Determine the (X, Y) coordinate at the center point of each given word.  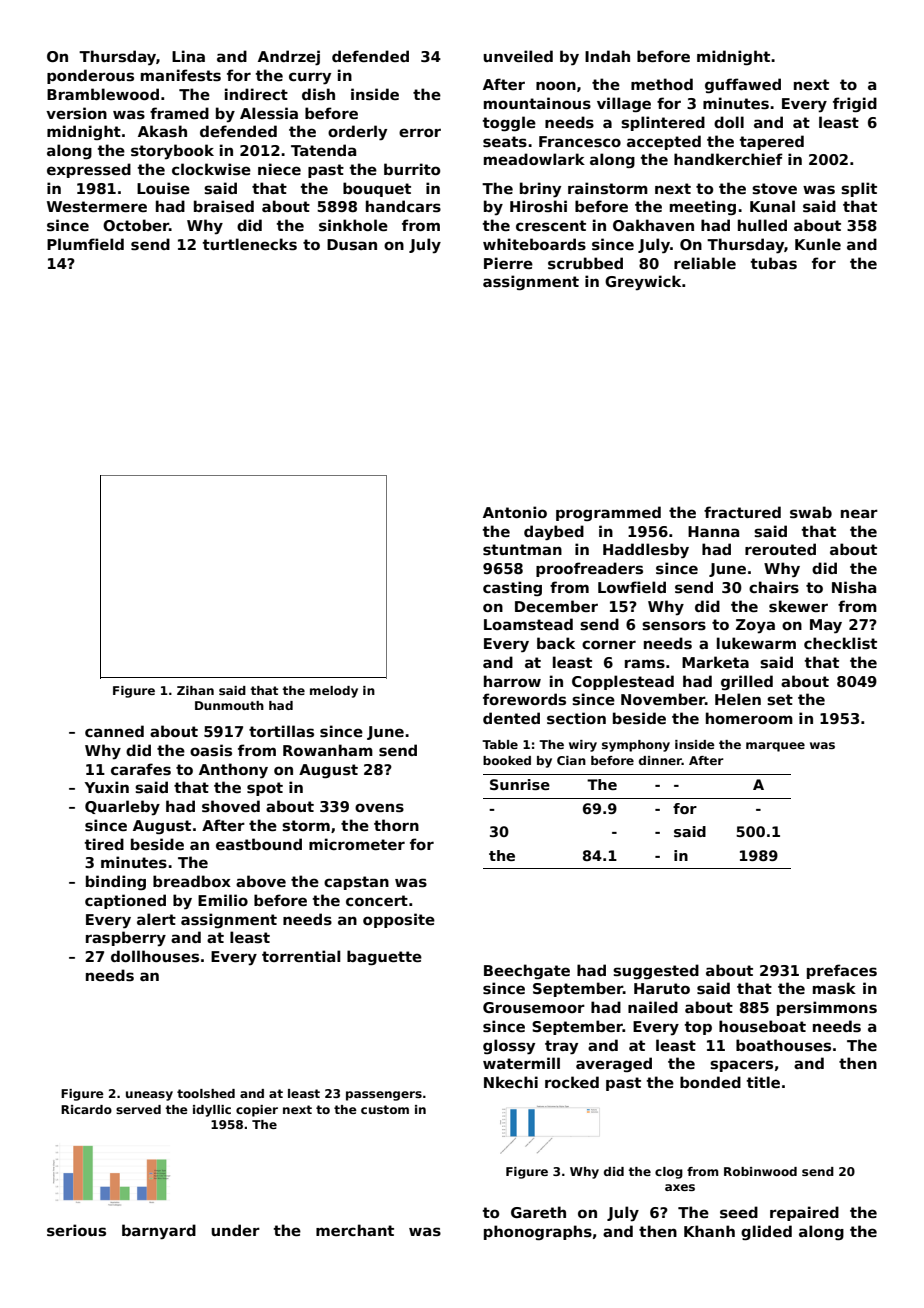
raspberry (126, 939)
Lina (188, 56)
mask (834, 988)
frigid (855, 104)
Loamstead (528, 624)
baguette (384, 957)
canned (114, 731)
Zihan (195, 690)
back (556, 643)
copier (257, 1111)
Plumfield (85, 244)
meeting (703, 207)
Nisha (854, 587)
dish (318, 94)
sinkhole (353, 225)
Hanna (713, 531)
